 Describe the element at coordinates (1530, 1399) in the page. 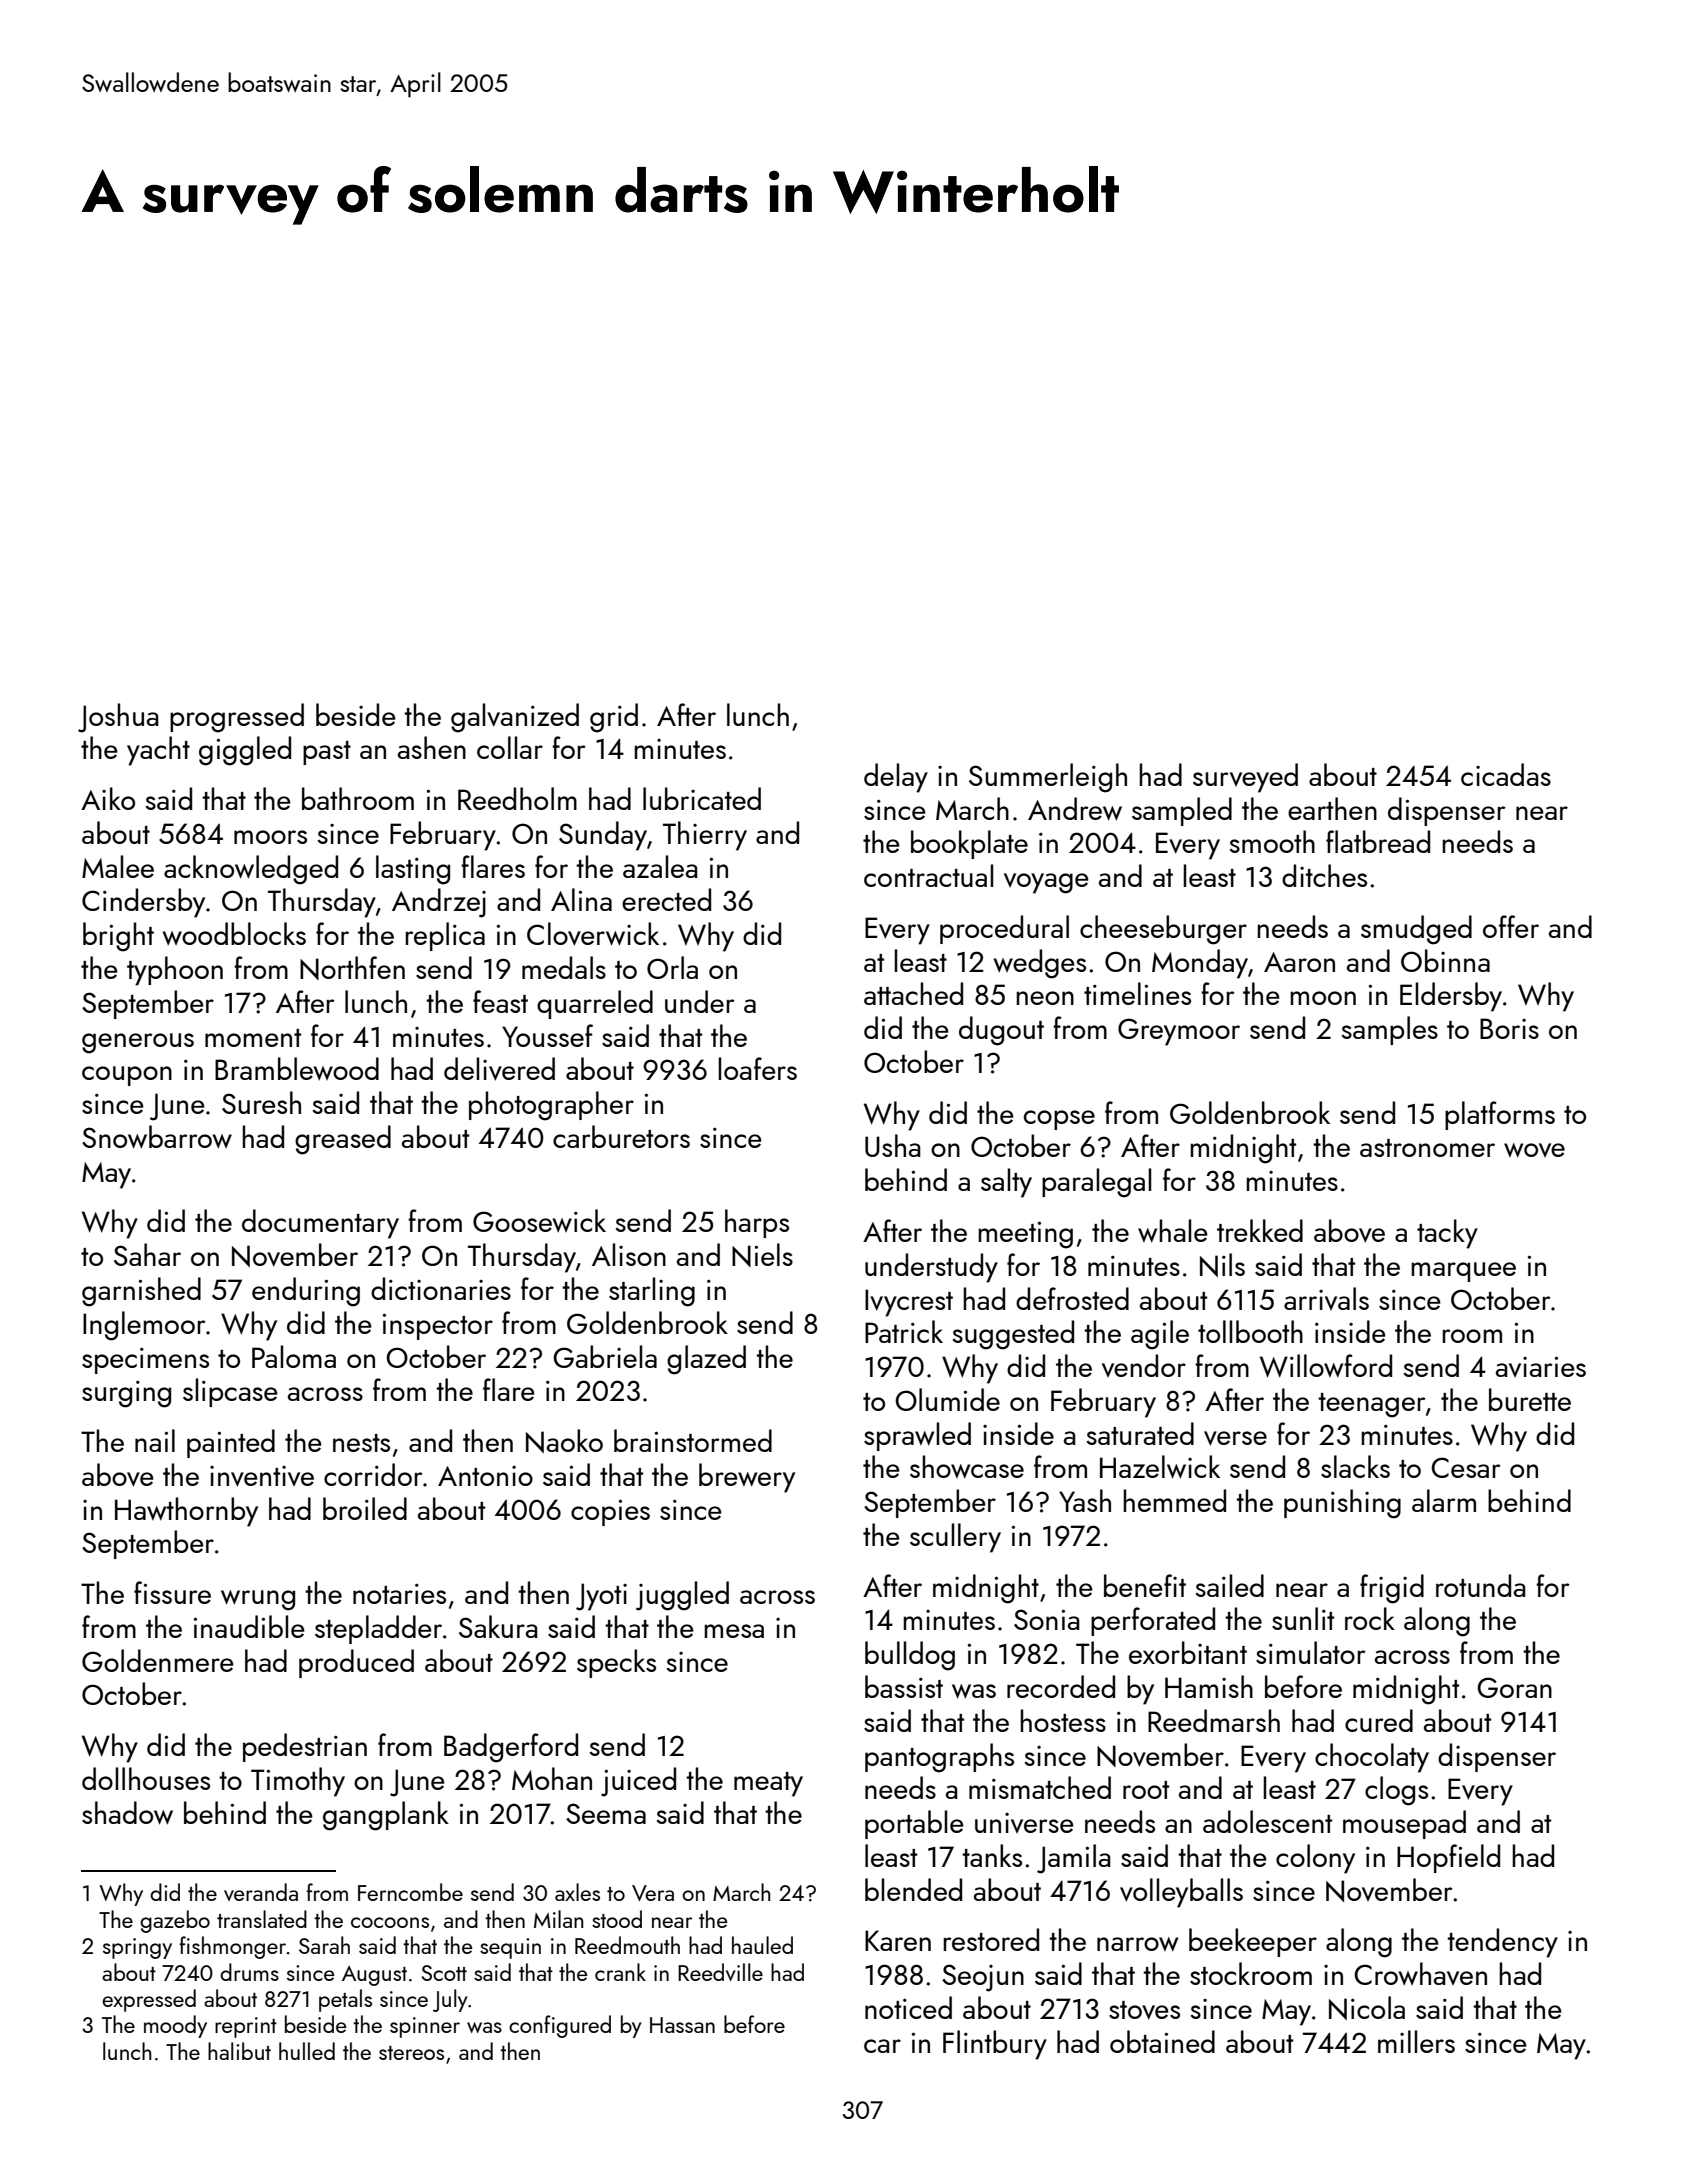

I see `burette` at that location.
